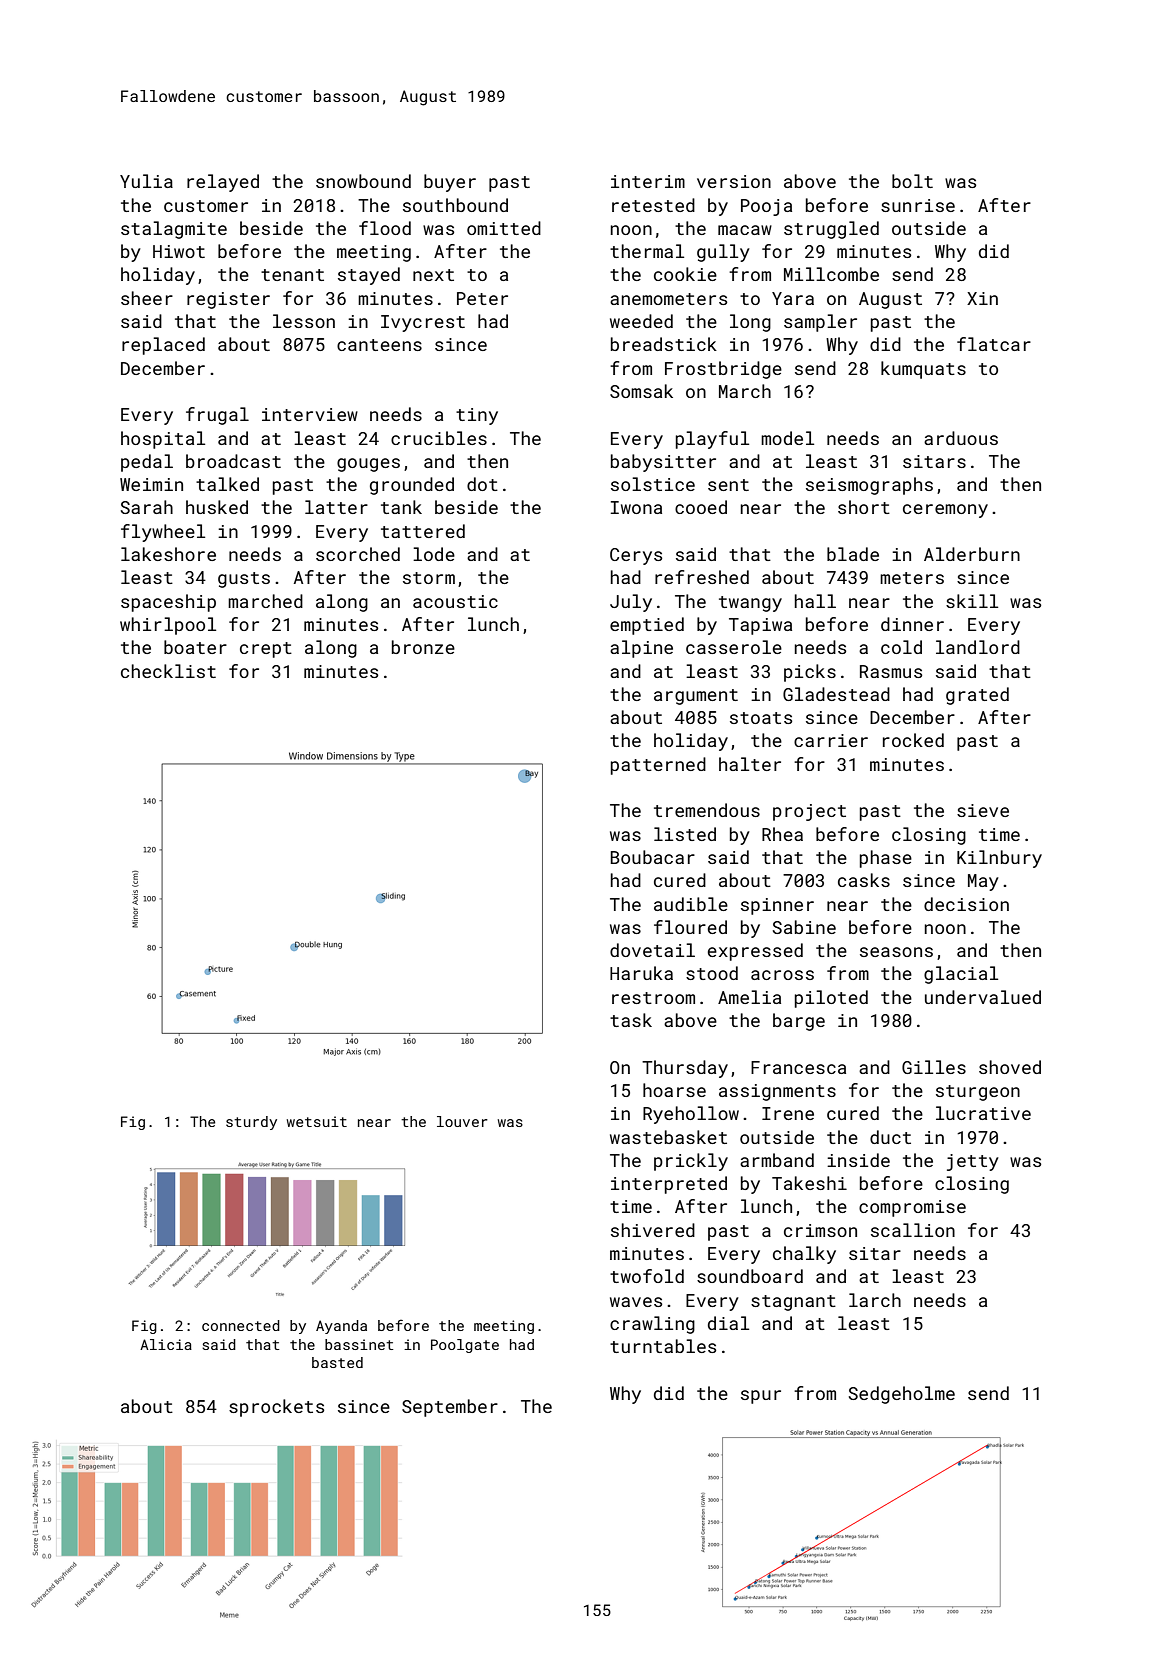  What do you see at coordinates (890, 1137) in the screenshot?
I see `duct` at bounding box center [890, 1137].
